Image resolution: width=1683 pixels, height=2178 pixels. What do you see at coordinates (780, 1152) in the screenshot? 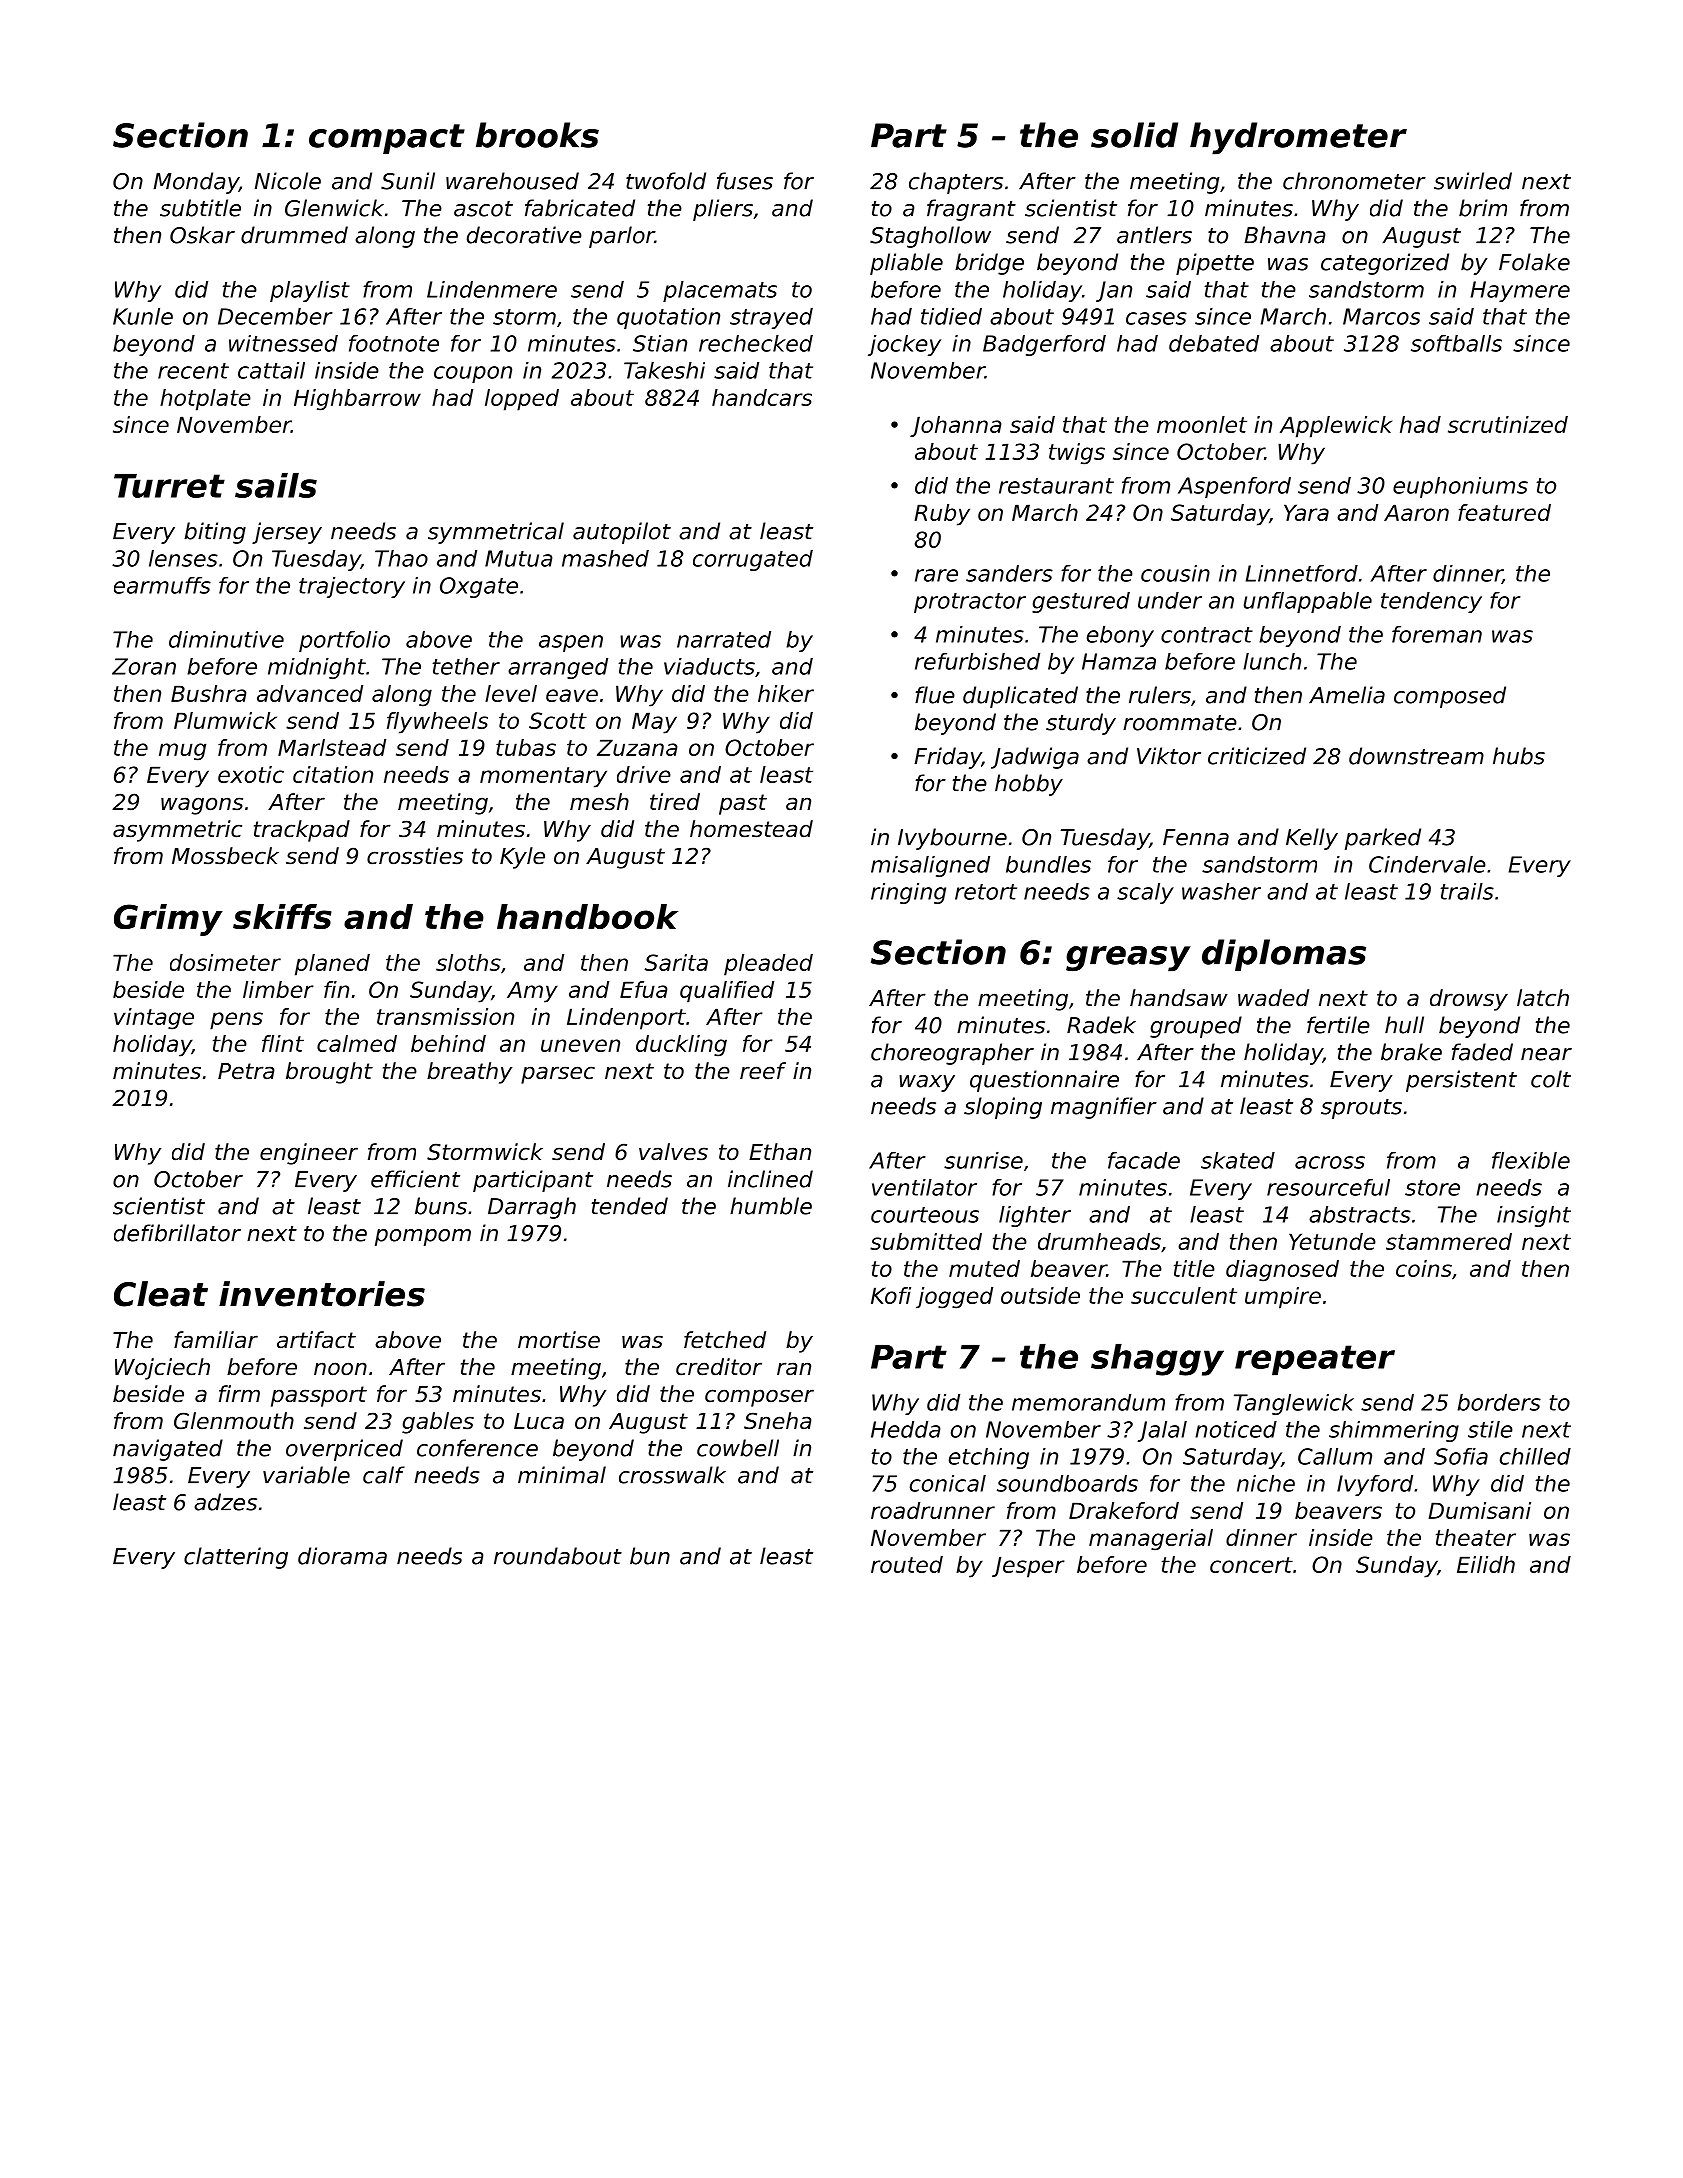
I see `Ethan` at bounding box center [780, 1152].
